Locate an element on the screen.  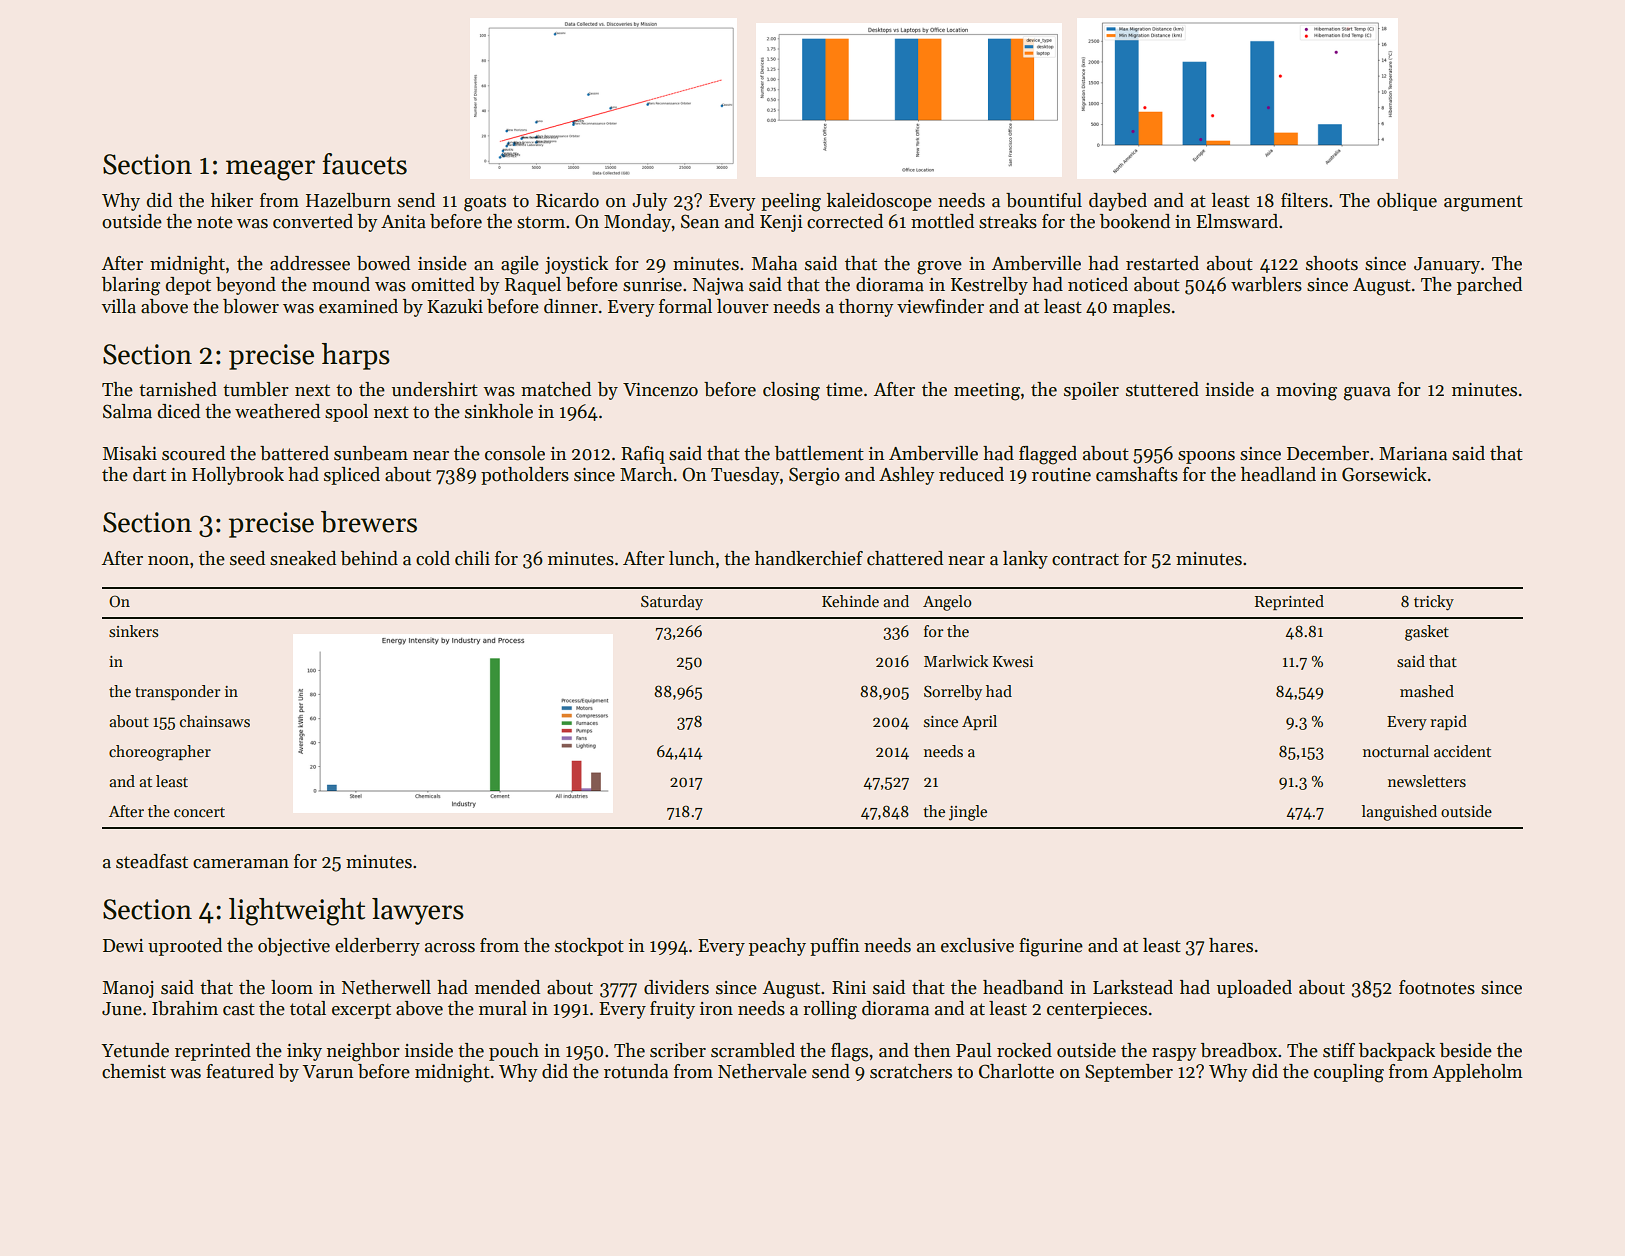
jingle is located at coordinates (968, 813).
